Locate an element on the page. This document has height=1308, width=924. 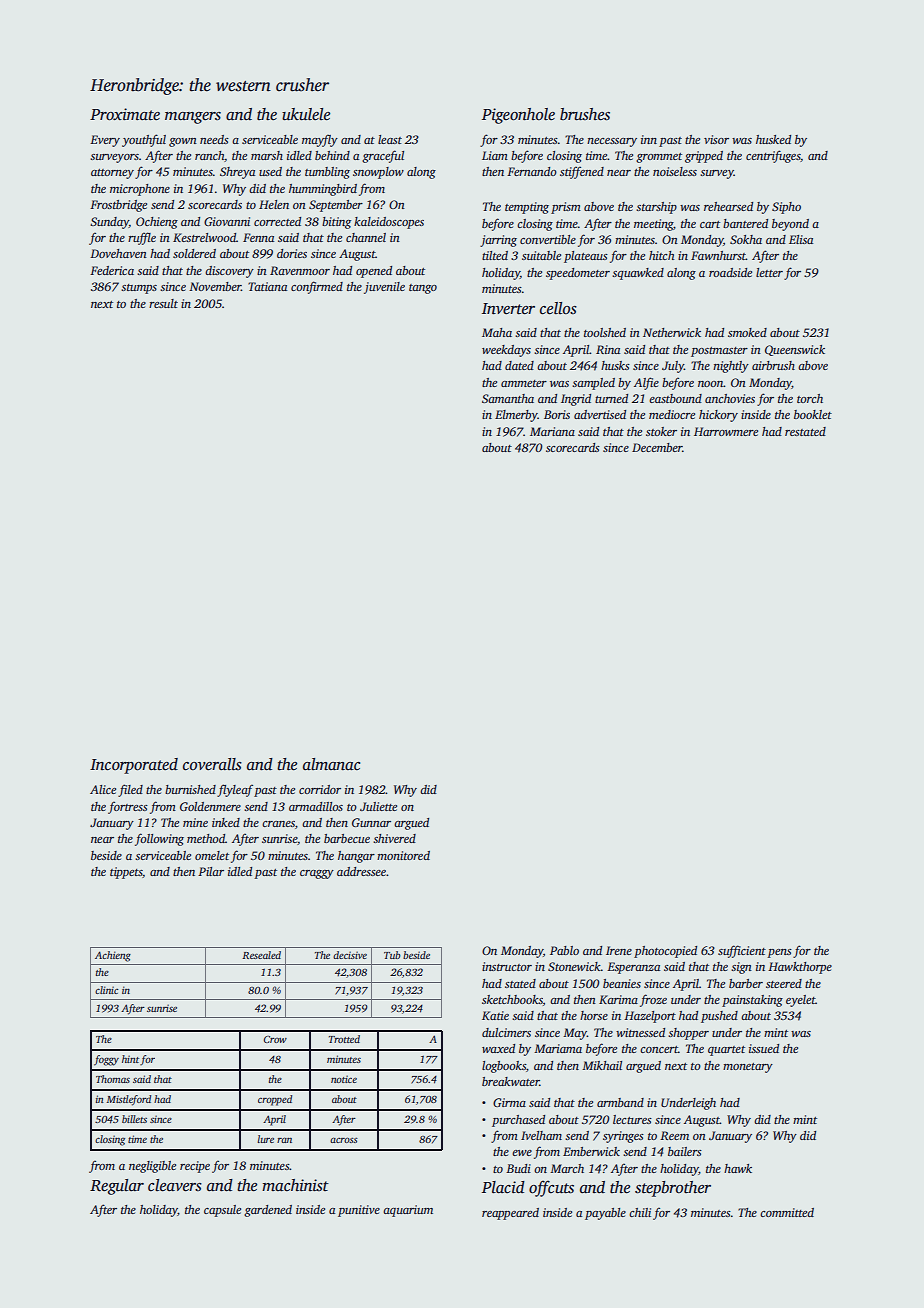
ewe is located at coordinates (522, 1153).
